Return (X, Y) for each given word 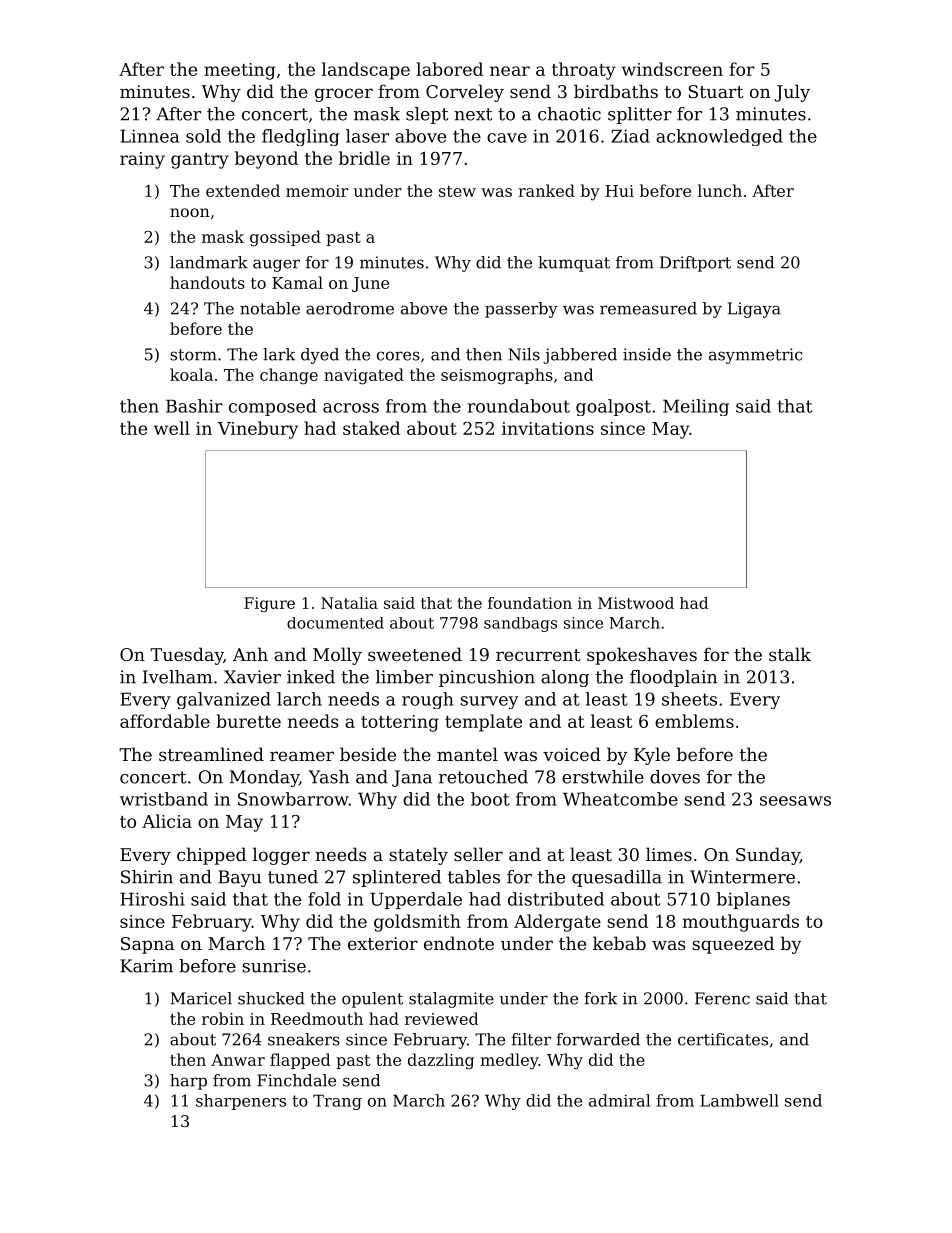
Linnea (149, 136)
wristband (164, 799)
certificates (723, 1039)
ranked (546, 190)
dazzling (441, 1061)
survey (489, 702)
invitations (548, 428)
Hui (619, 191)
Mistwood (636, 603)
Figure (269, 604)
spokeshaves (642, 656)
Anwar (238, 1060)
